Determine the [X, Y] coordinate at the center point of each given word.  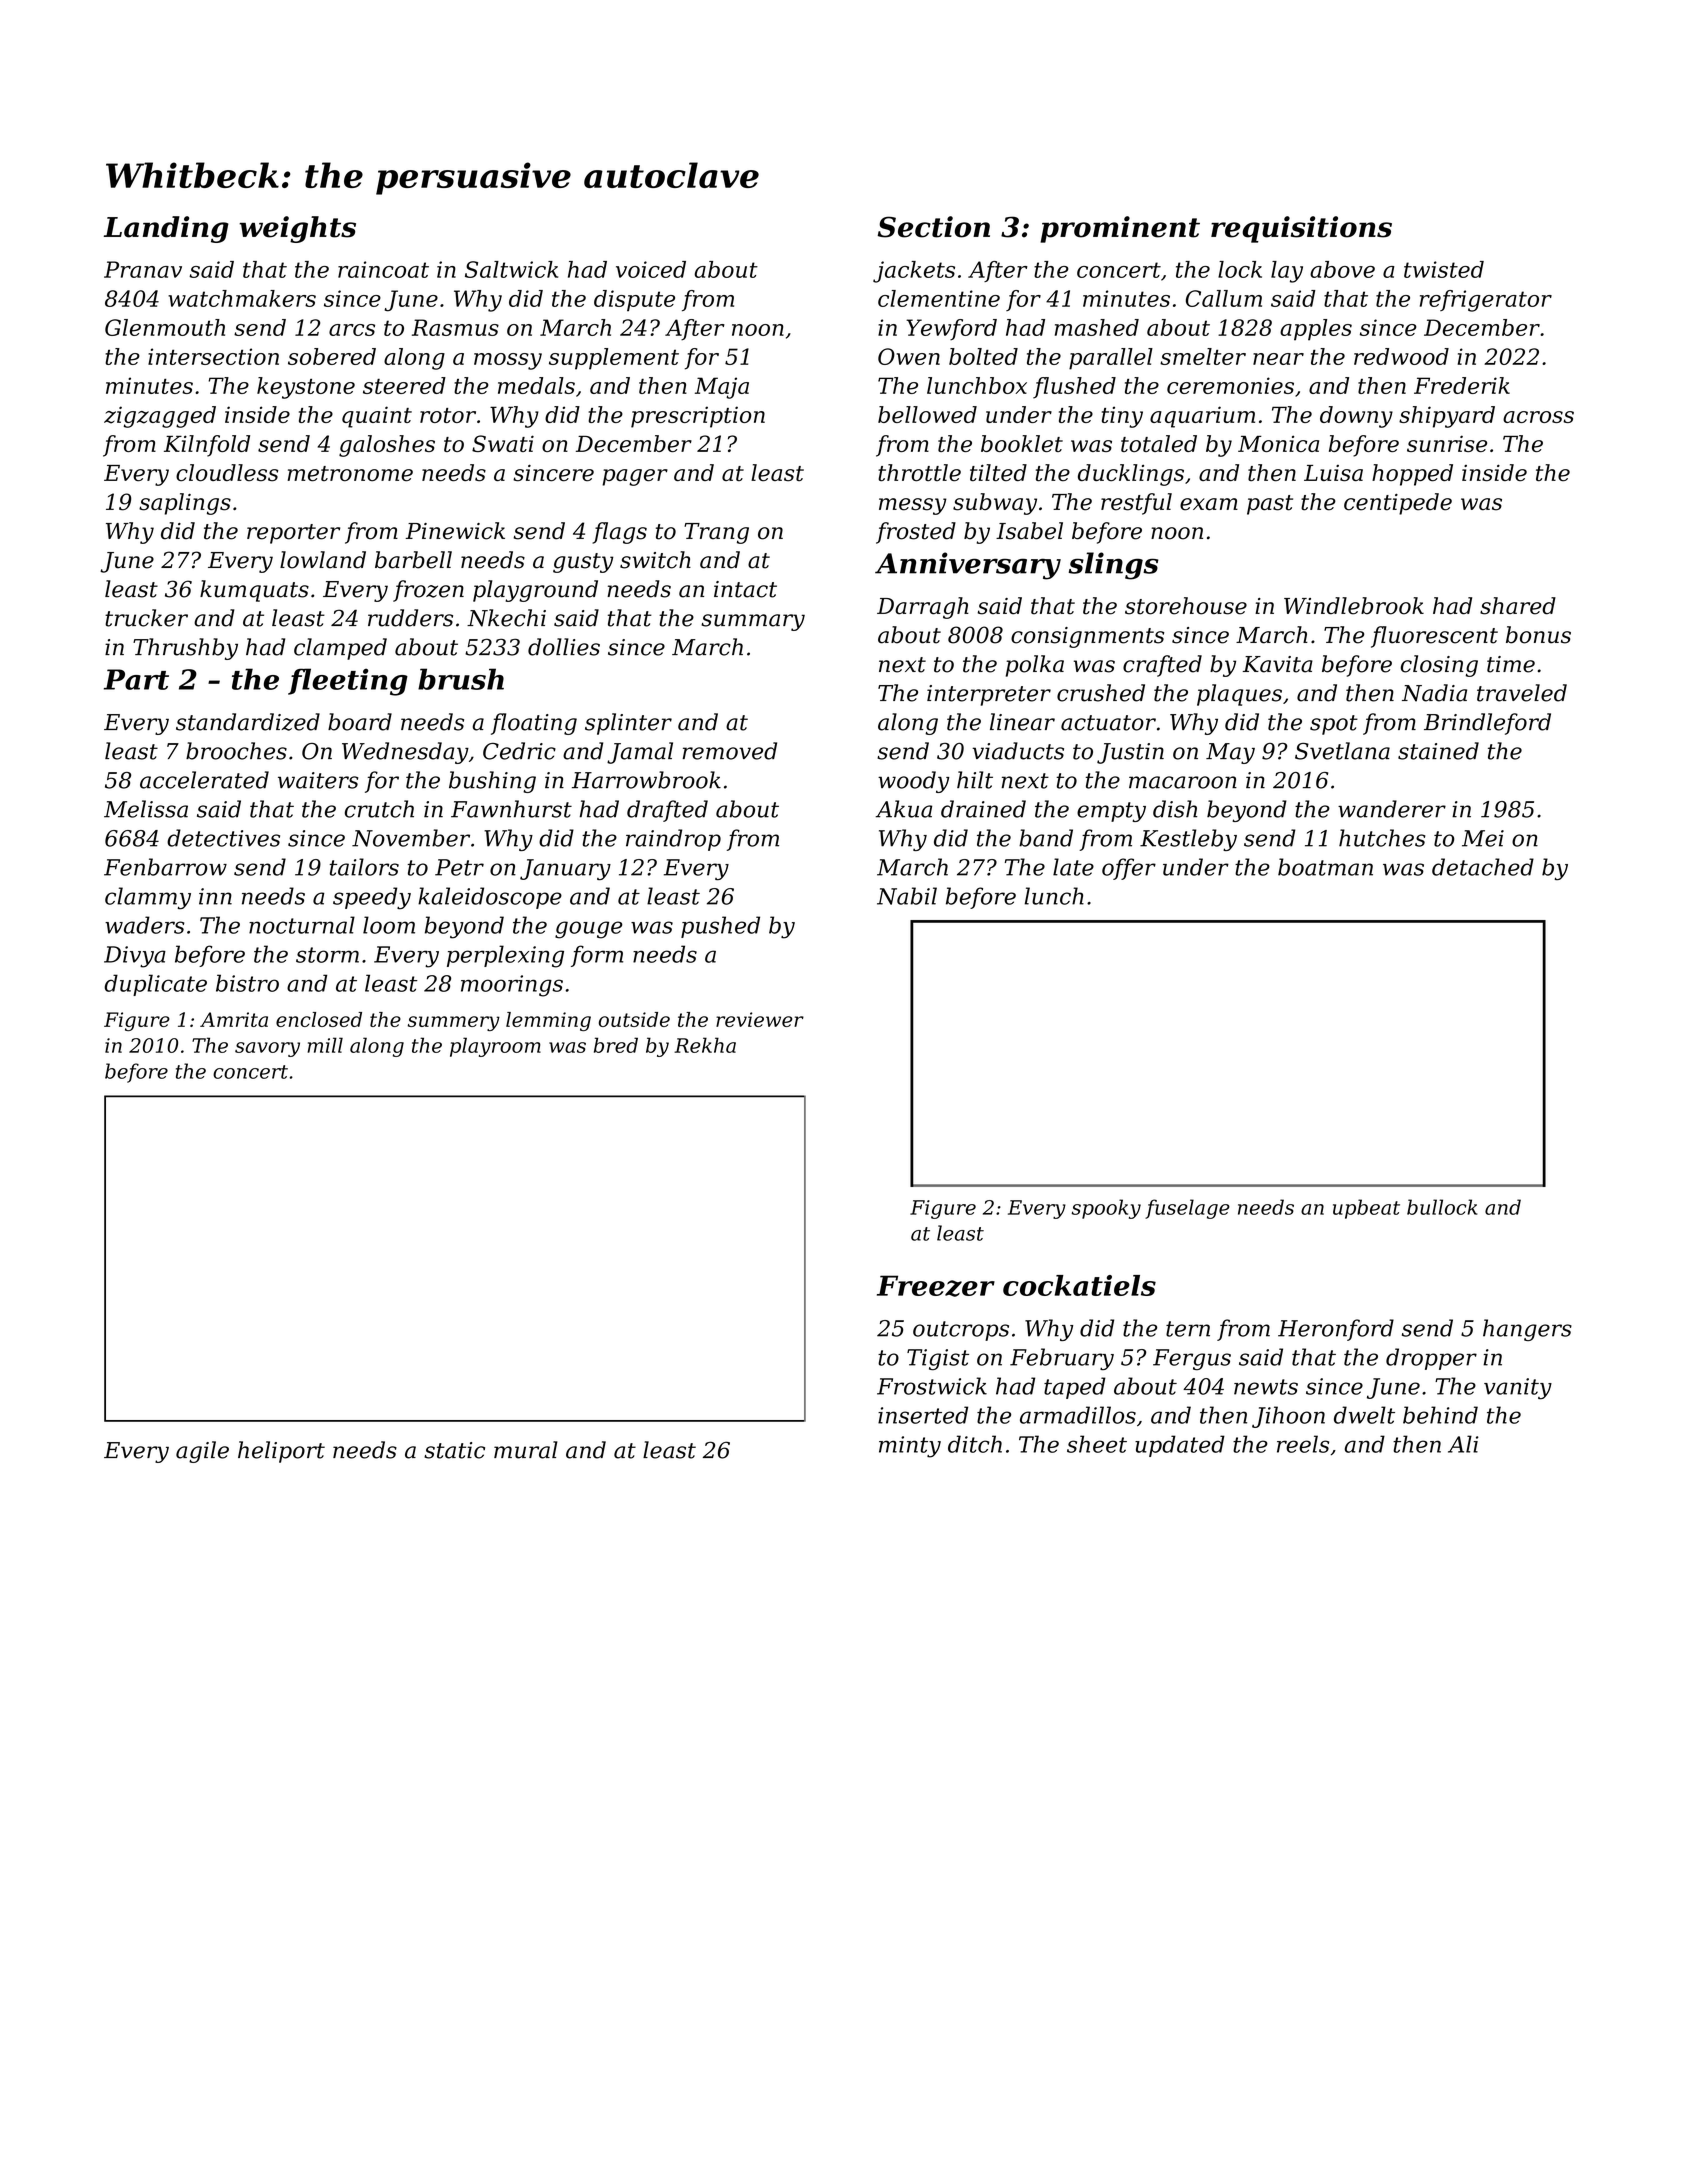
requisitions [1301, 229]
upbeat [1366, 1209]
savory [267, 1049]
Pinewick [455, 531]
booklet [1022, 443]
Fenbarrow [165, 867]
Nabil [907, 896]
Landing [166, 229]
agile [202, 1452]
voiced [651, 269]
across [1538, 417]
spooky [1106, 1209]
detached [1483, 867]
